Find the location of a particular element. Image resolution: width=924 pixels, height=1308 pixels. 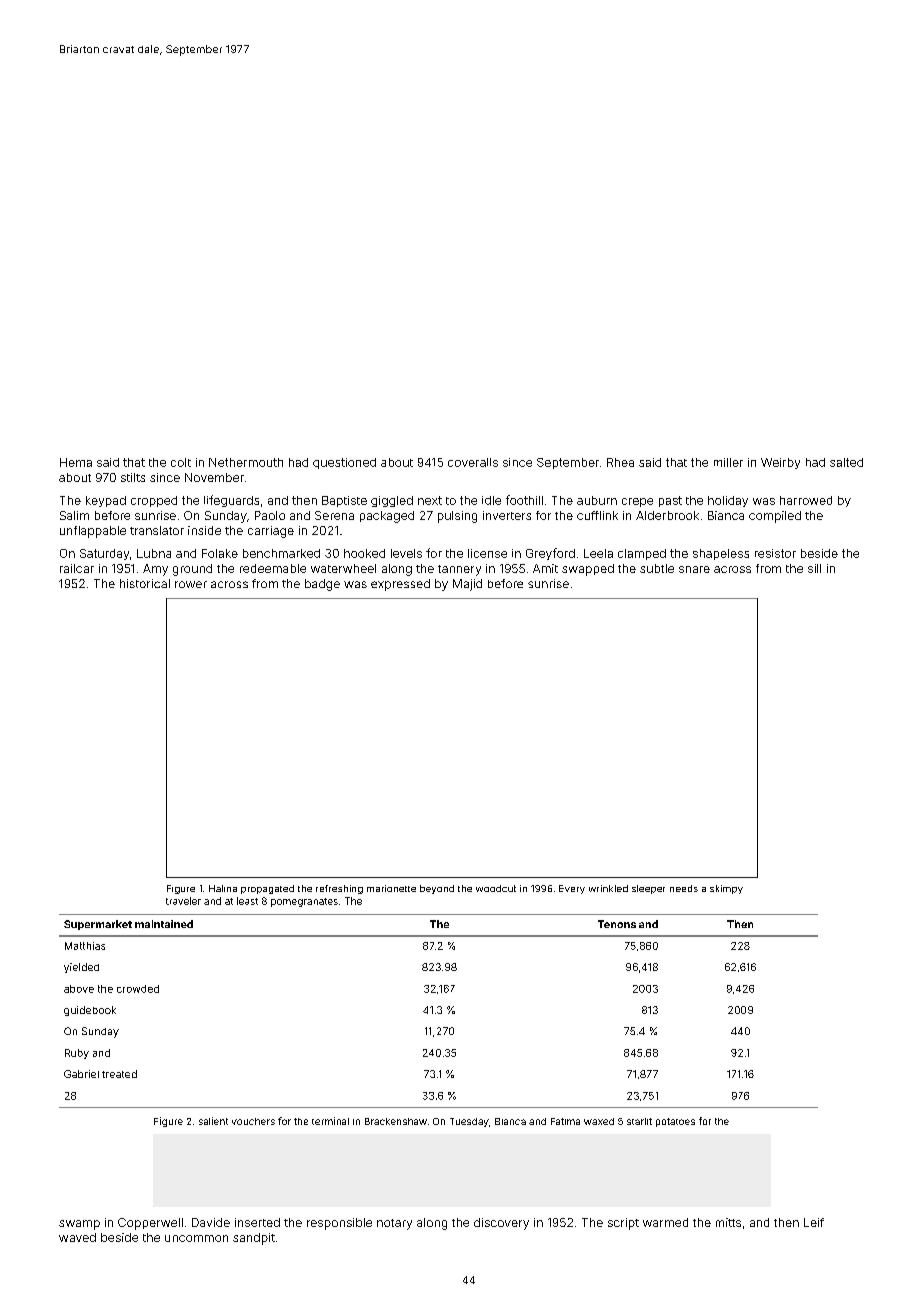

miller is located at coordinates (728, 462).
